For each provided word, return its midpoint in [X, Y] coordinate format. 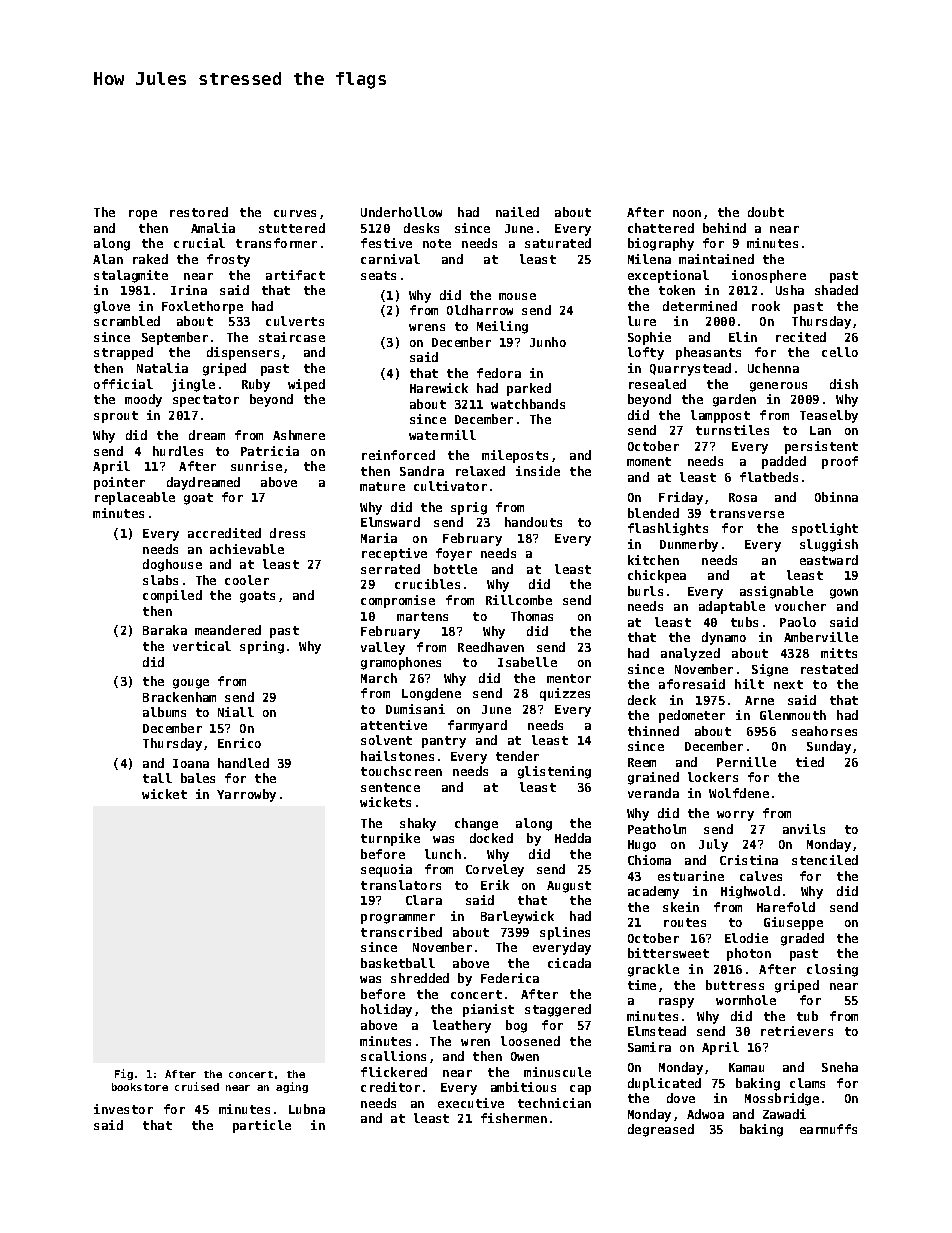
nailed [517, 212]
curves [295, 213]
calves [761, 876]
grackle [653, 970]
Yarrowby [246, 795]
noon [687, 213]
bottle [455, 569]
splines [565, 933]
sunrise [256, 466]
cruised [197, 1086]
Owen [525, 1056]
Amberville [821, 637]
